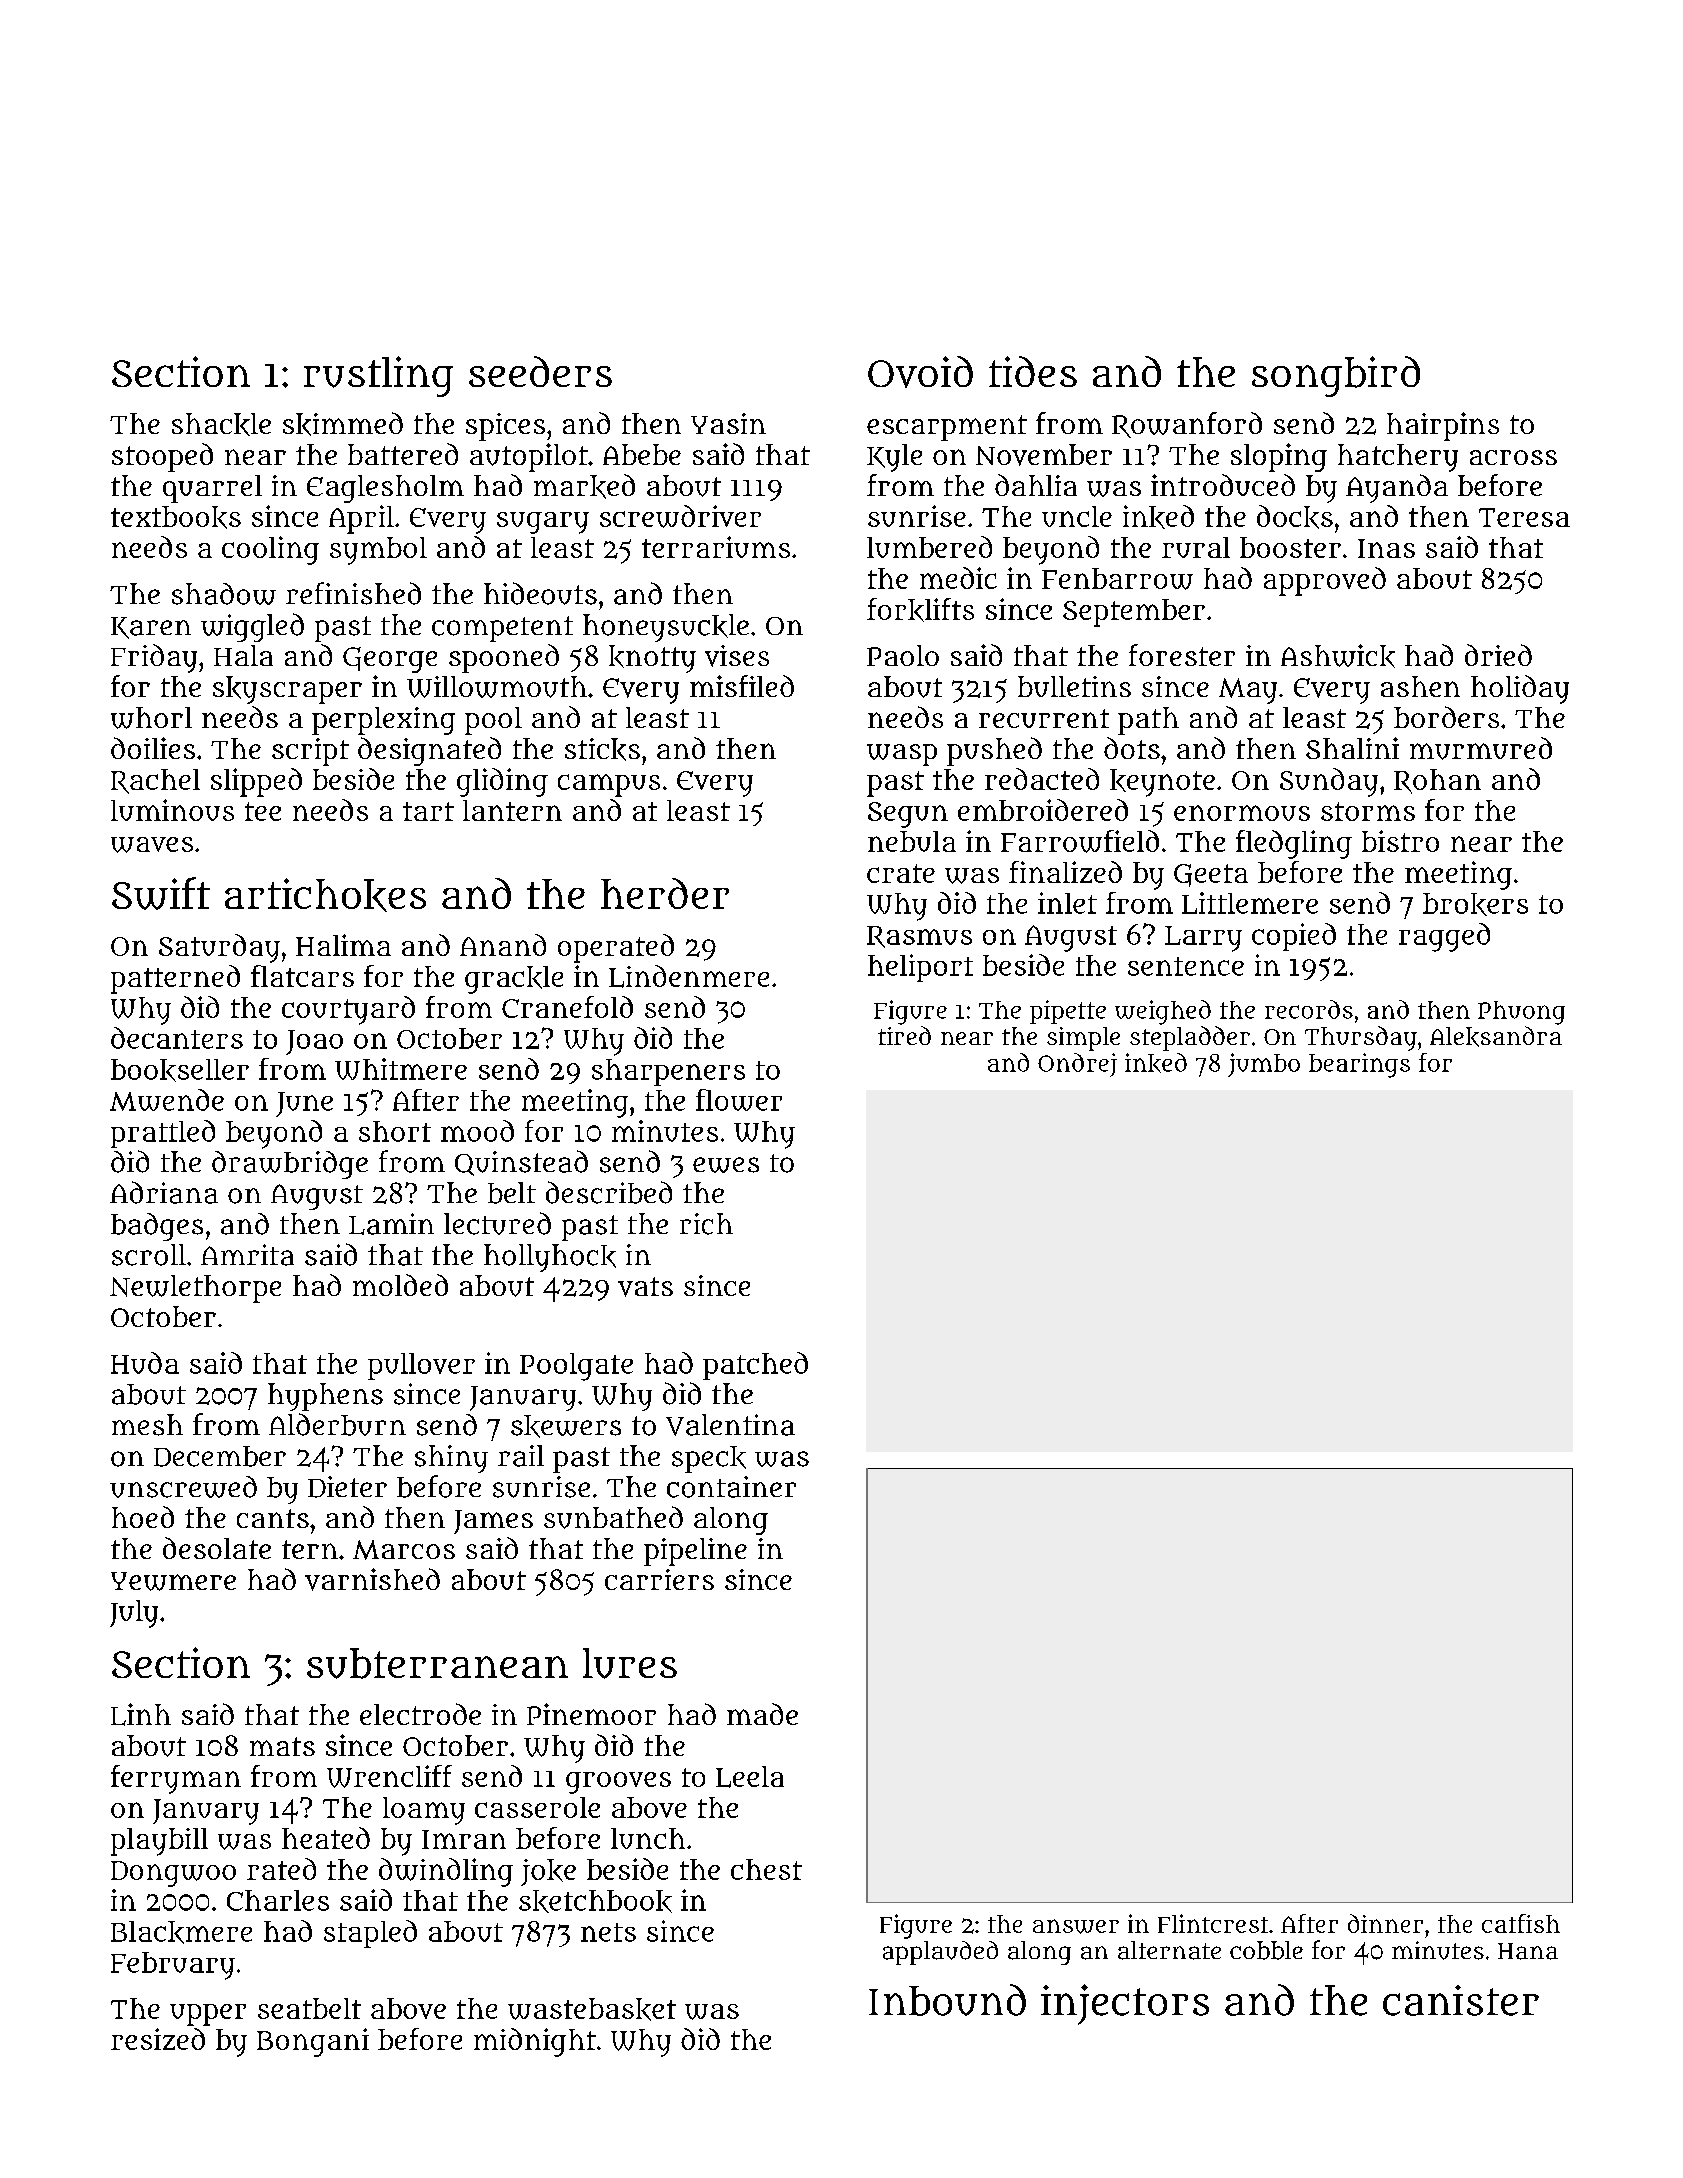  Describe the element at coordinates (1521, 1923) in the document. I see `catfish` at that location.
